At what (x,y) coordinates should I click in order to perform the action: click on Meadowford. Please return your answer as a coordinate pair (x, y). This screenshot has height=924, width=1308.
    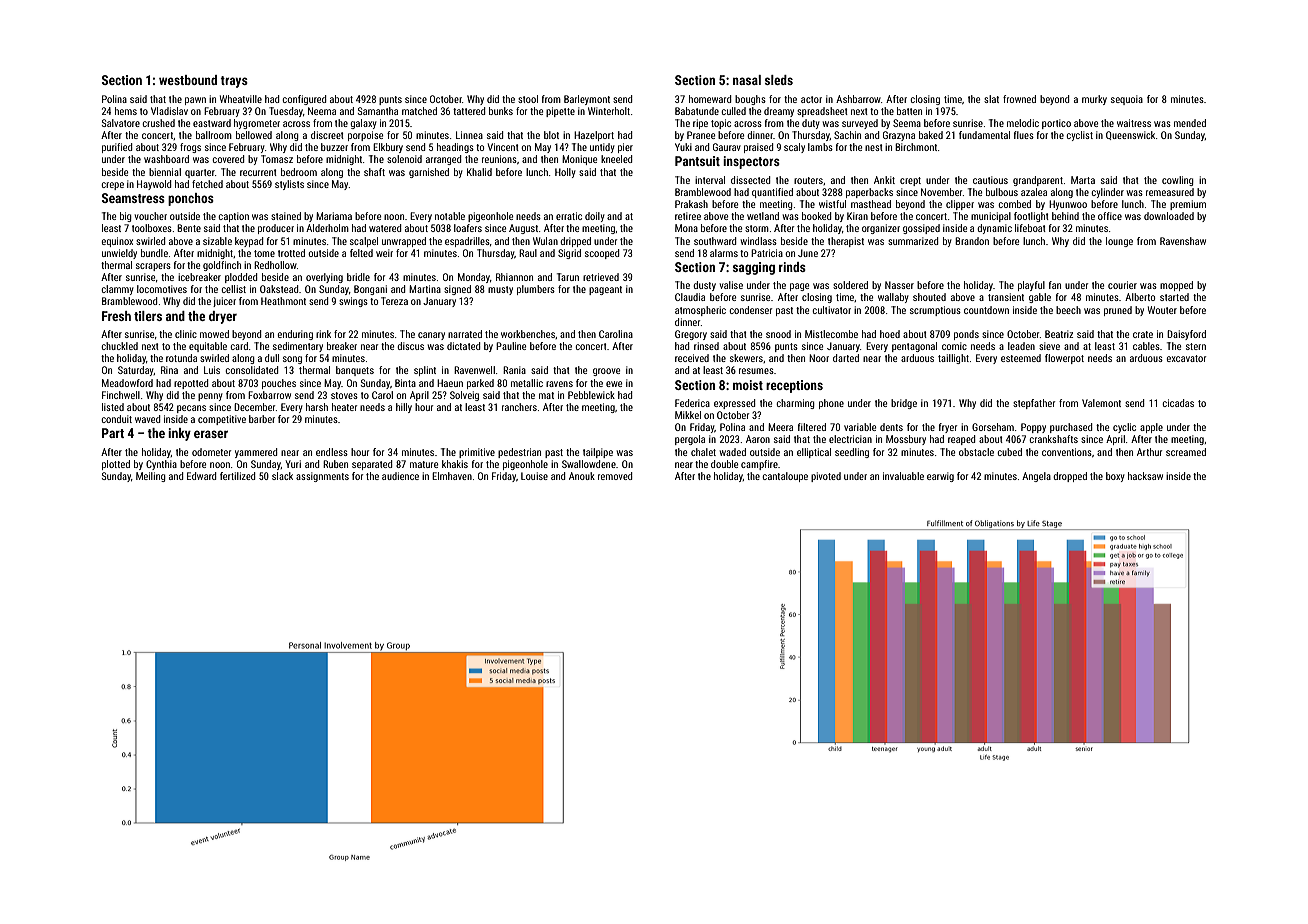
    Looking at the image, I should click on (127, 383).
